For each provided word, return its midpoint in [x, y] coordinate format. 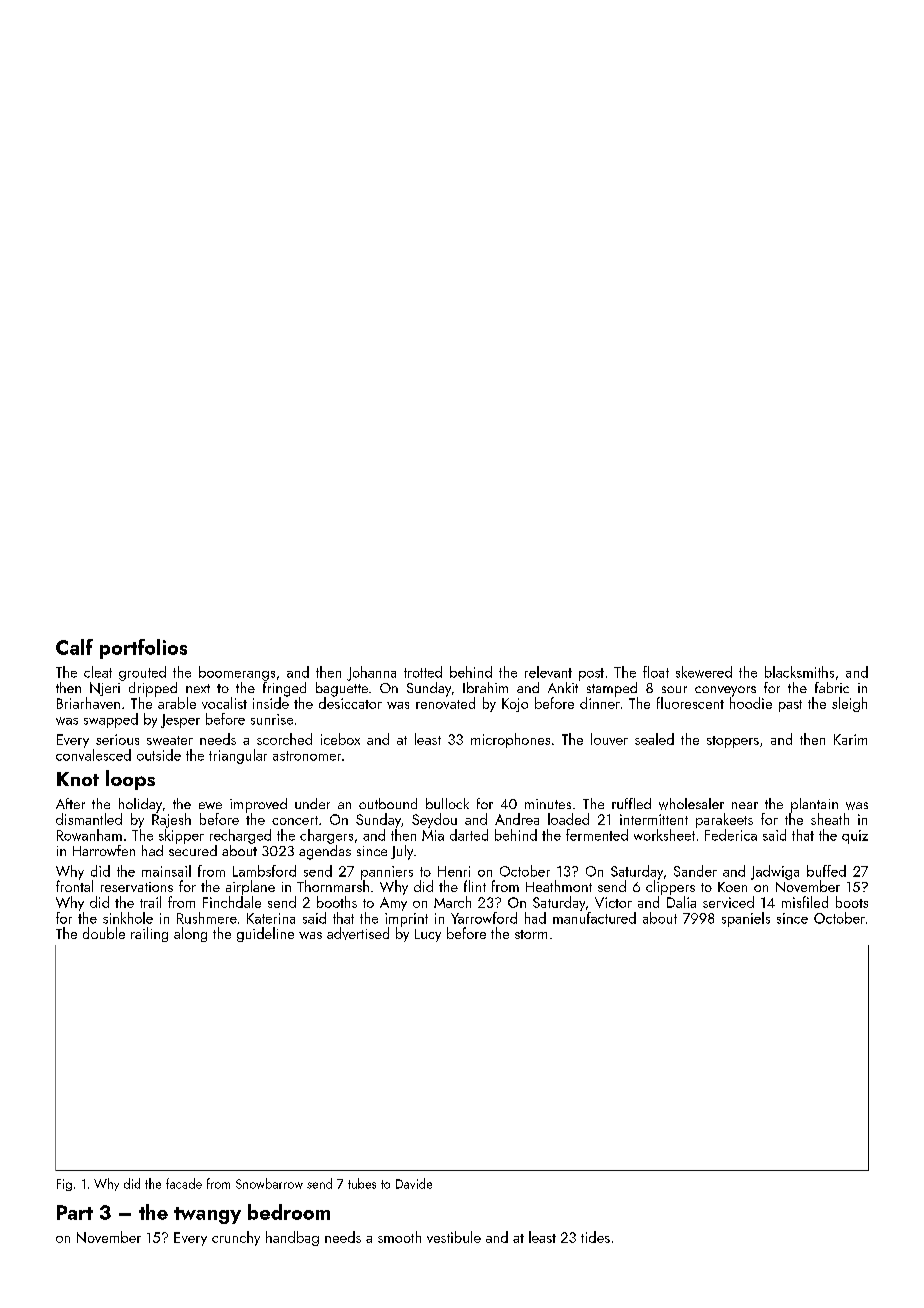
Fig [64, 1185]
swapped [111, 720]
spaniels [746, 919]
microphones [510, 740]
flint [475, 886]
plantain [814, 805]
